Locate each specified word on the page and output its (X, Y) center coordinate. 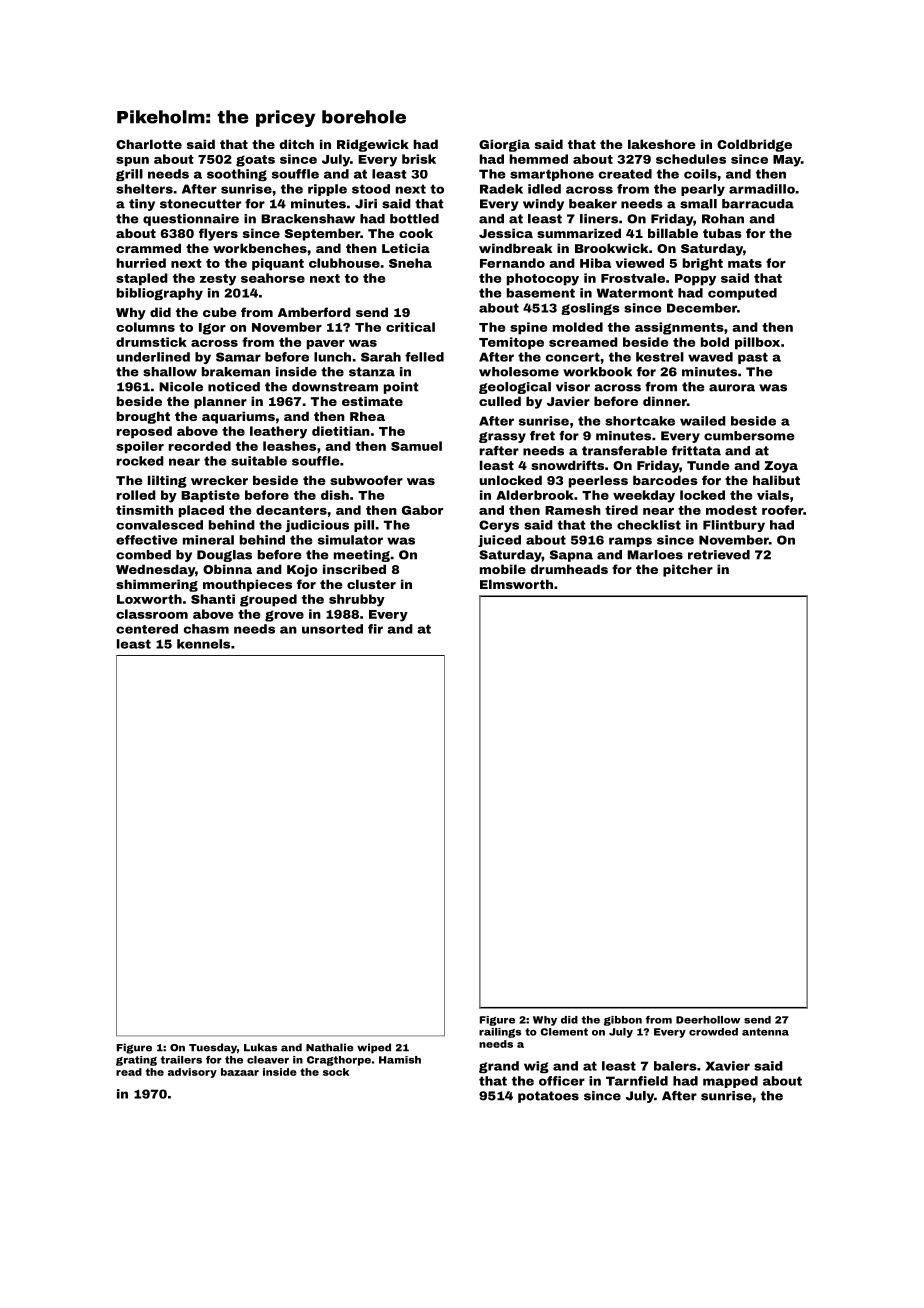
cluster (371, 584)
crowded (713, 1032)
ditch (296, 144)
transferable (624, 451)
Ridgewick (373, 145)
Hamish (400, 1060)
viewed (639, 263)
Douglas (224, 556)
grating (136, 1061)
